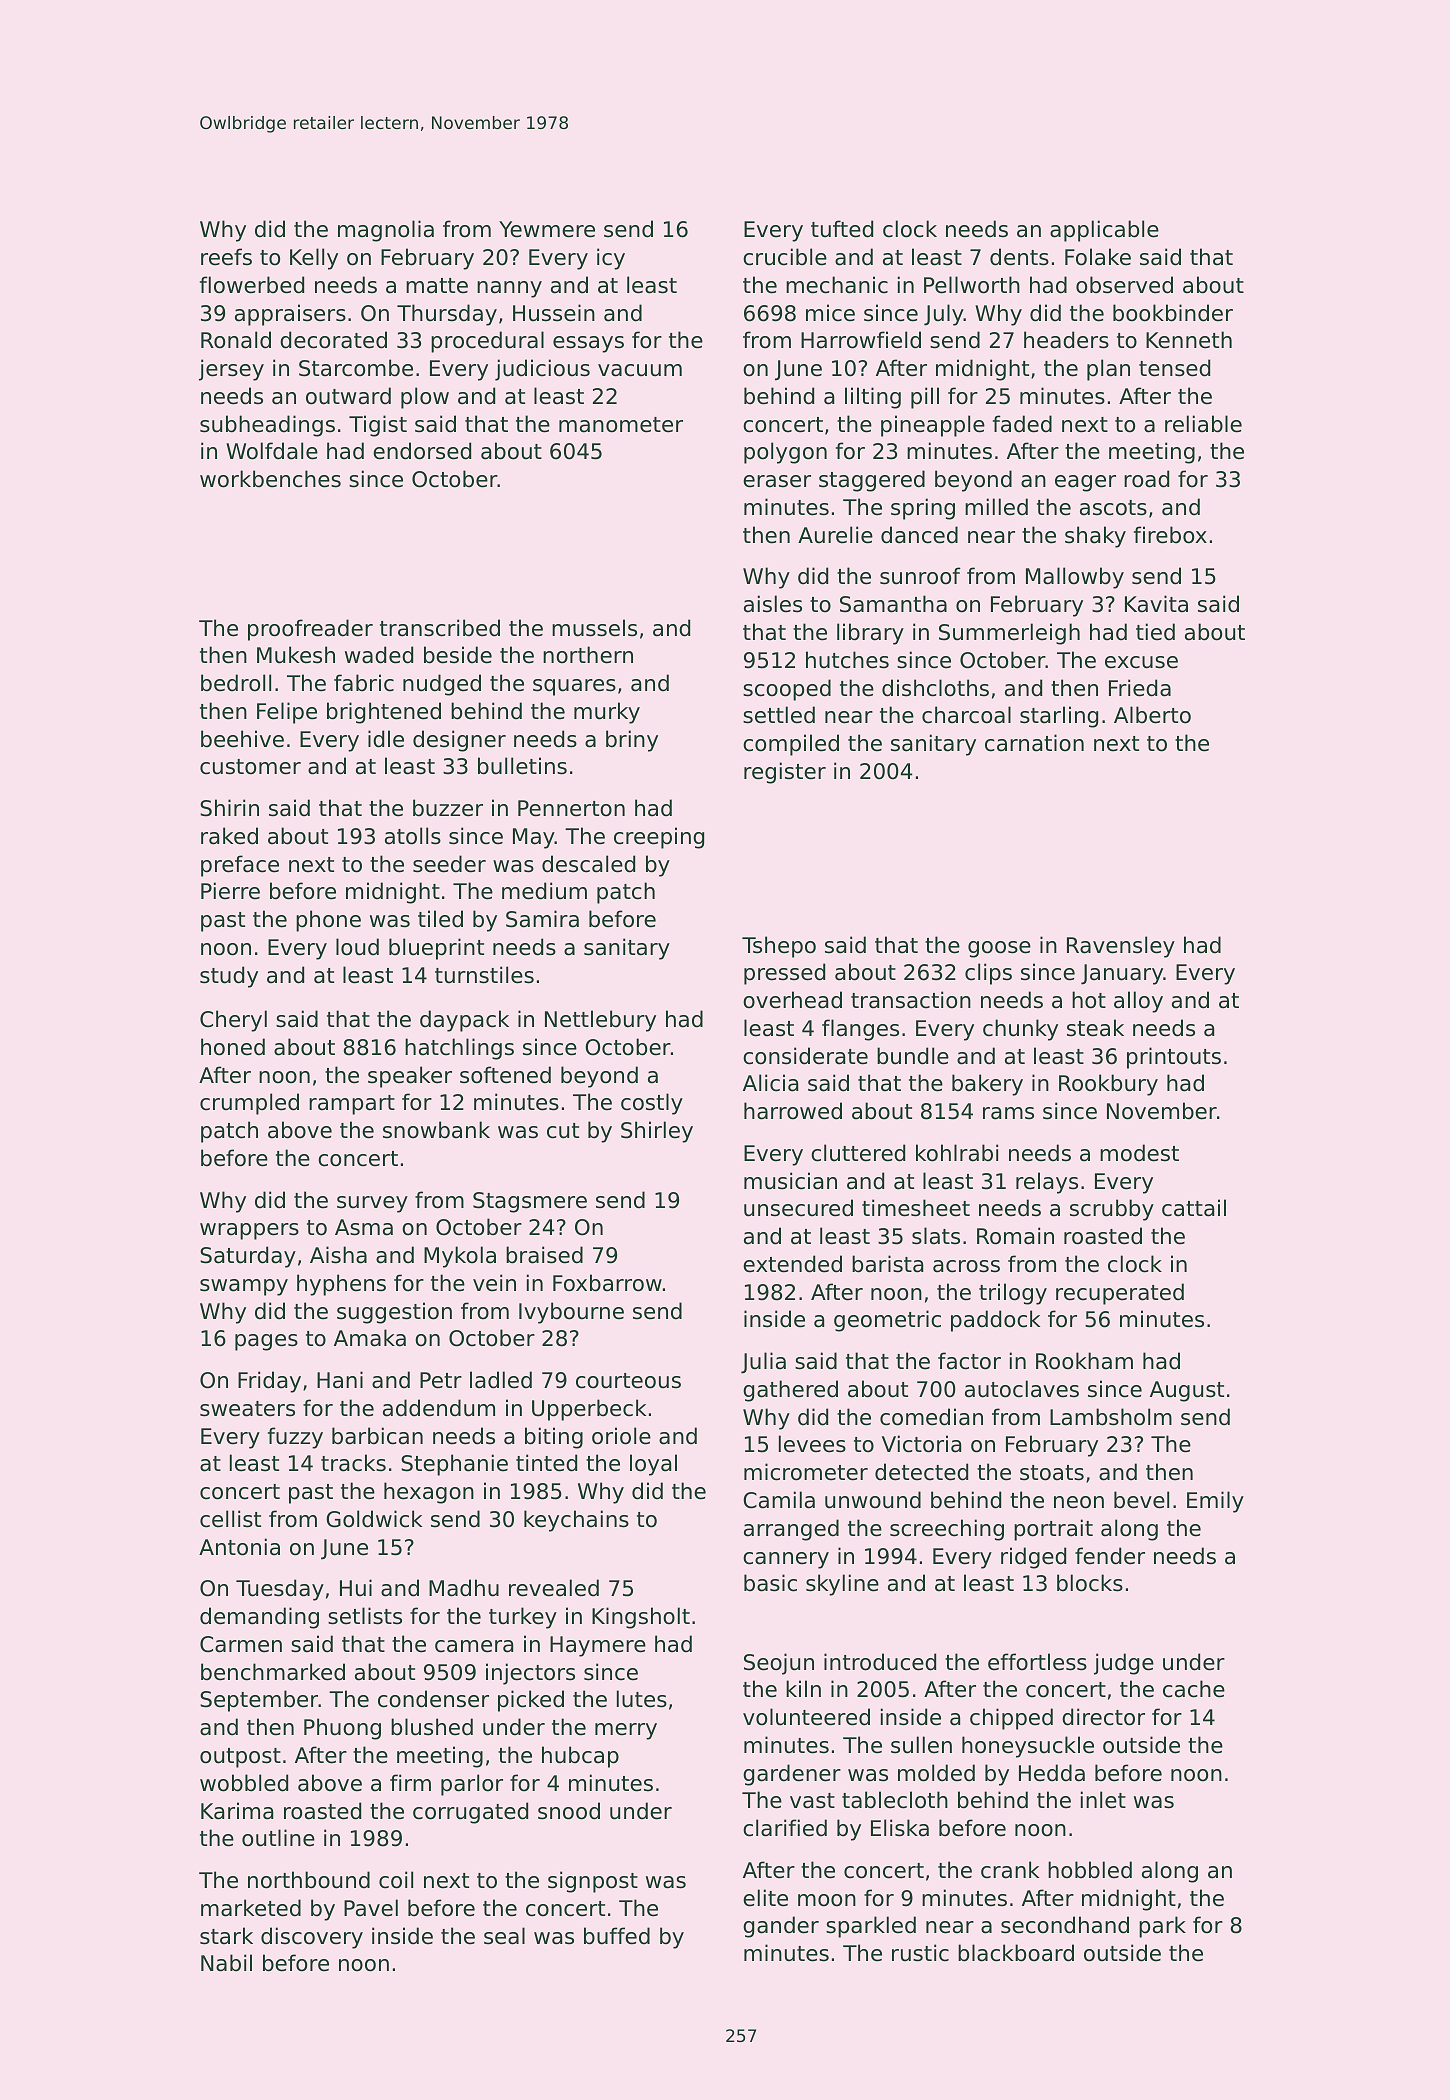  What do you see at coordinates (1156, 604) in the document?
I see `Kavita` at bounding box center [1156, 604].
